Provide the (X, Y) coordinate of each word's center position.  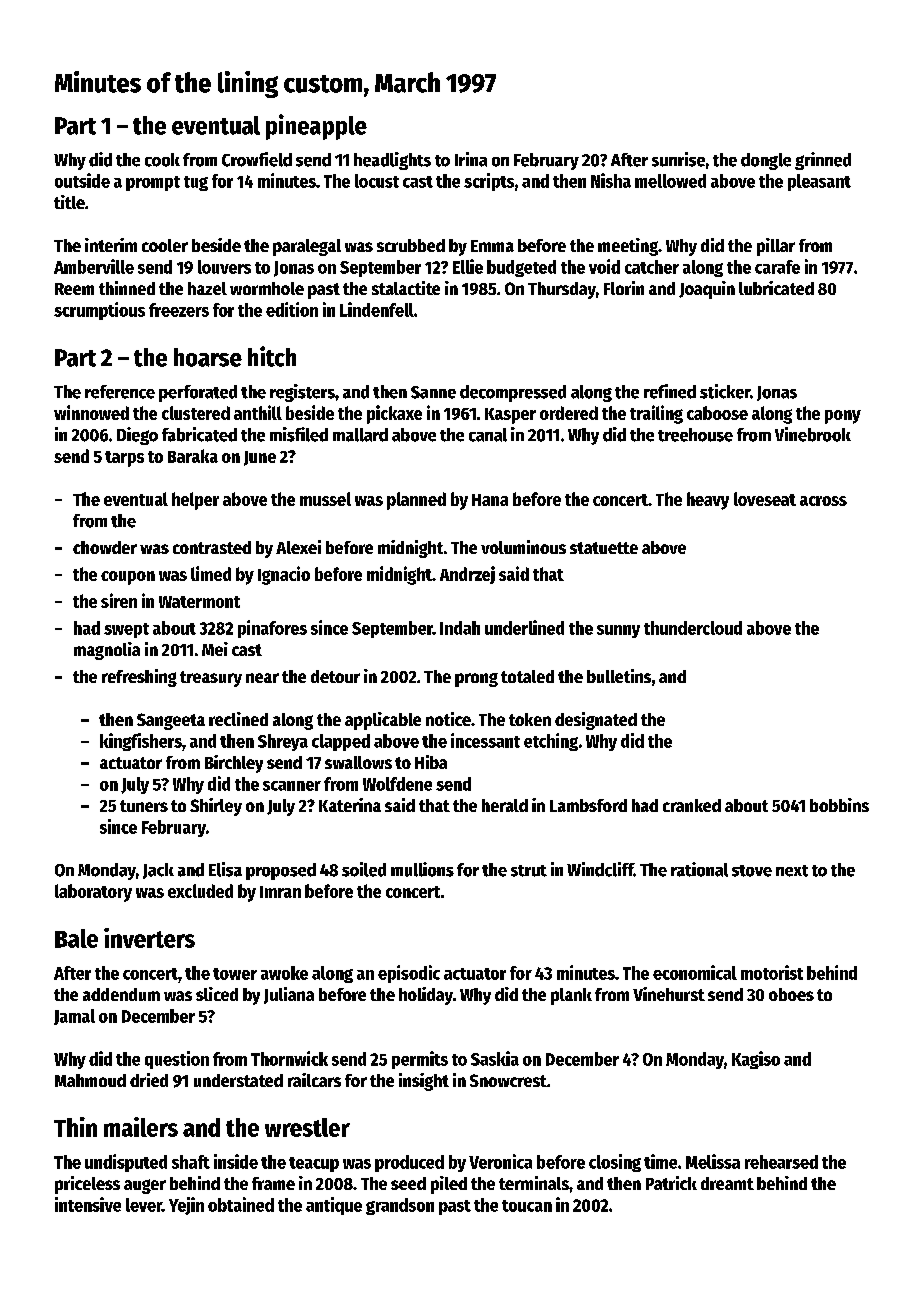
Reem (74, 289)
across (823, 501)
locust (377, 181)
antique (334, 1206)
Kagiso (756, 1060)
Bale (76, 938)
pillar (776, 247)
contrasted (212, 547)
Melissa (713, 1161)
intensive (88, 1204)
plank (571, 996)
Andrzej (467, 575)
